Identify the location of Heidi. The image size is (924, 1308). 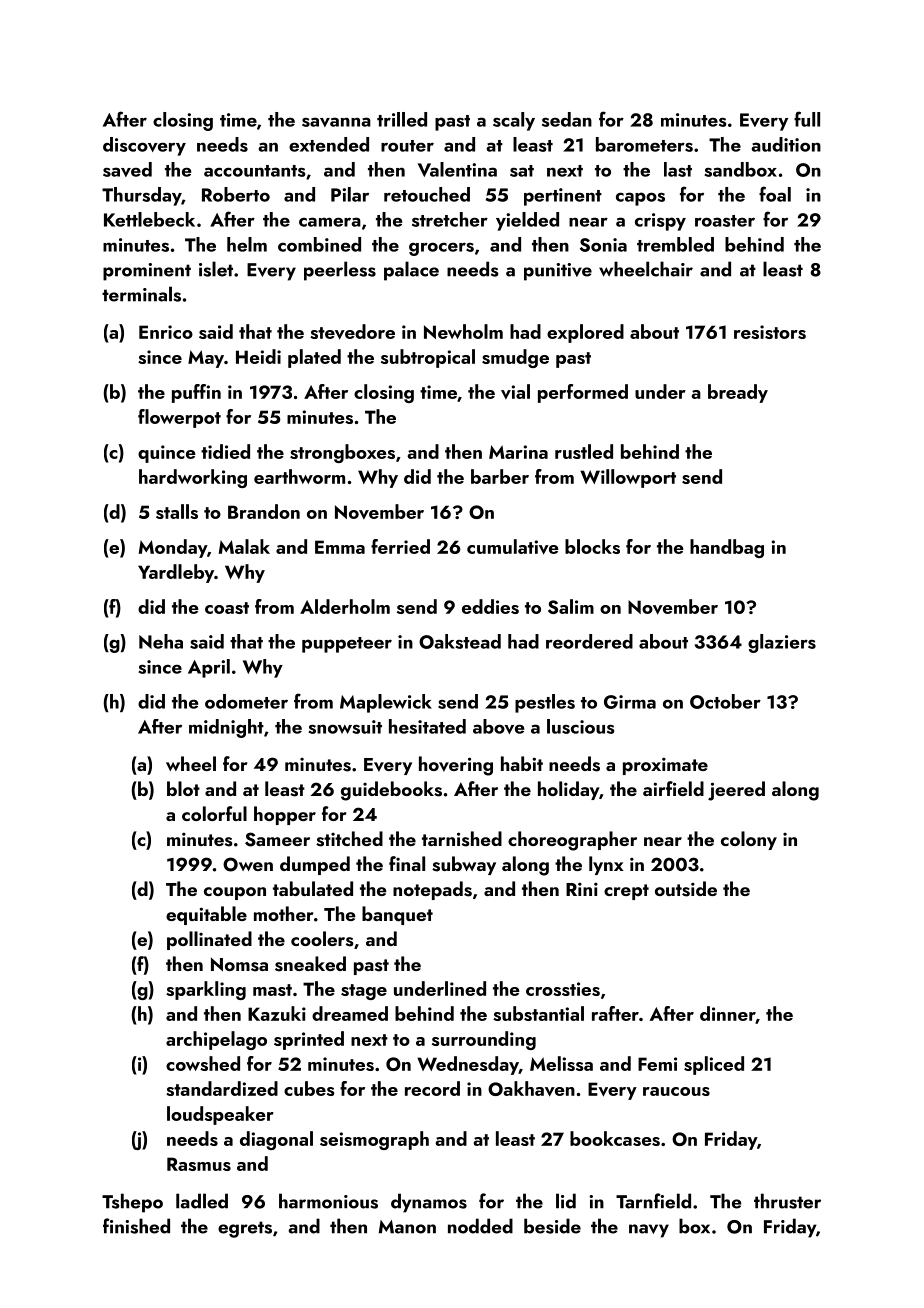
(258, 356).
